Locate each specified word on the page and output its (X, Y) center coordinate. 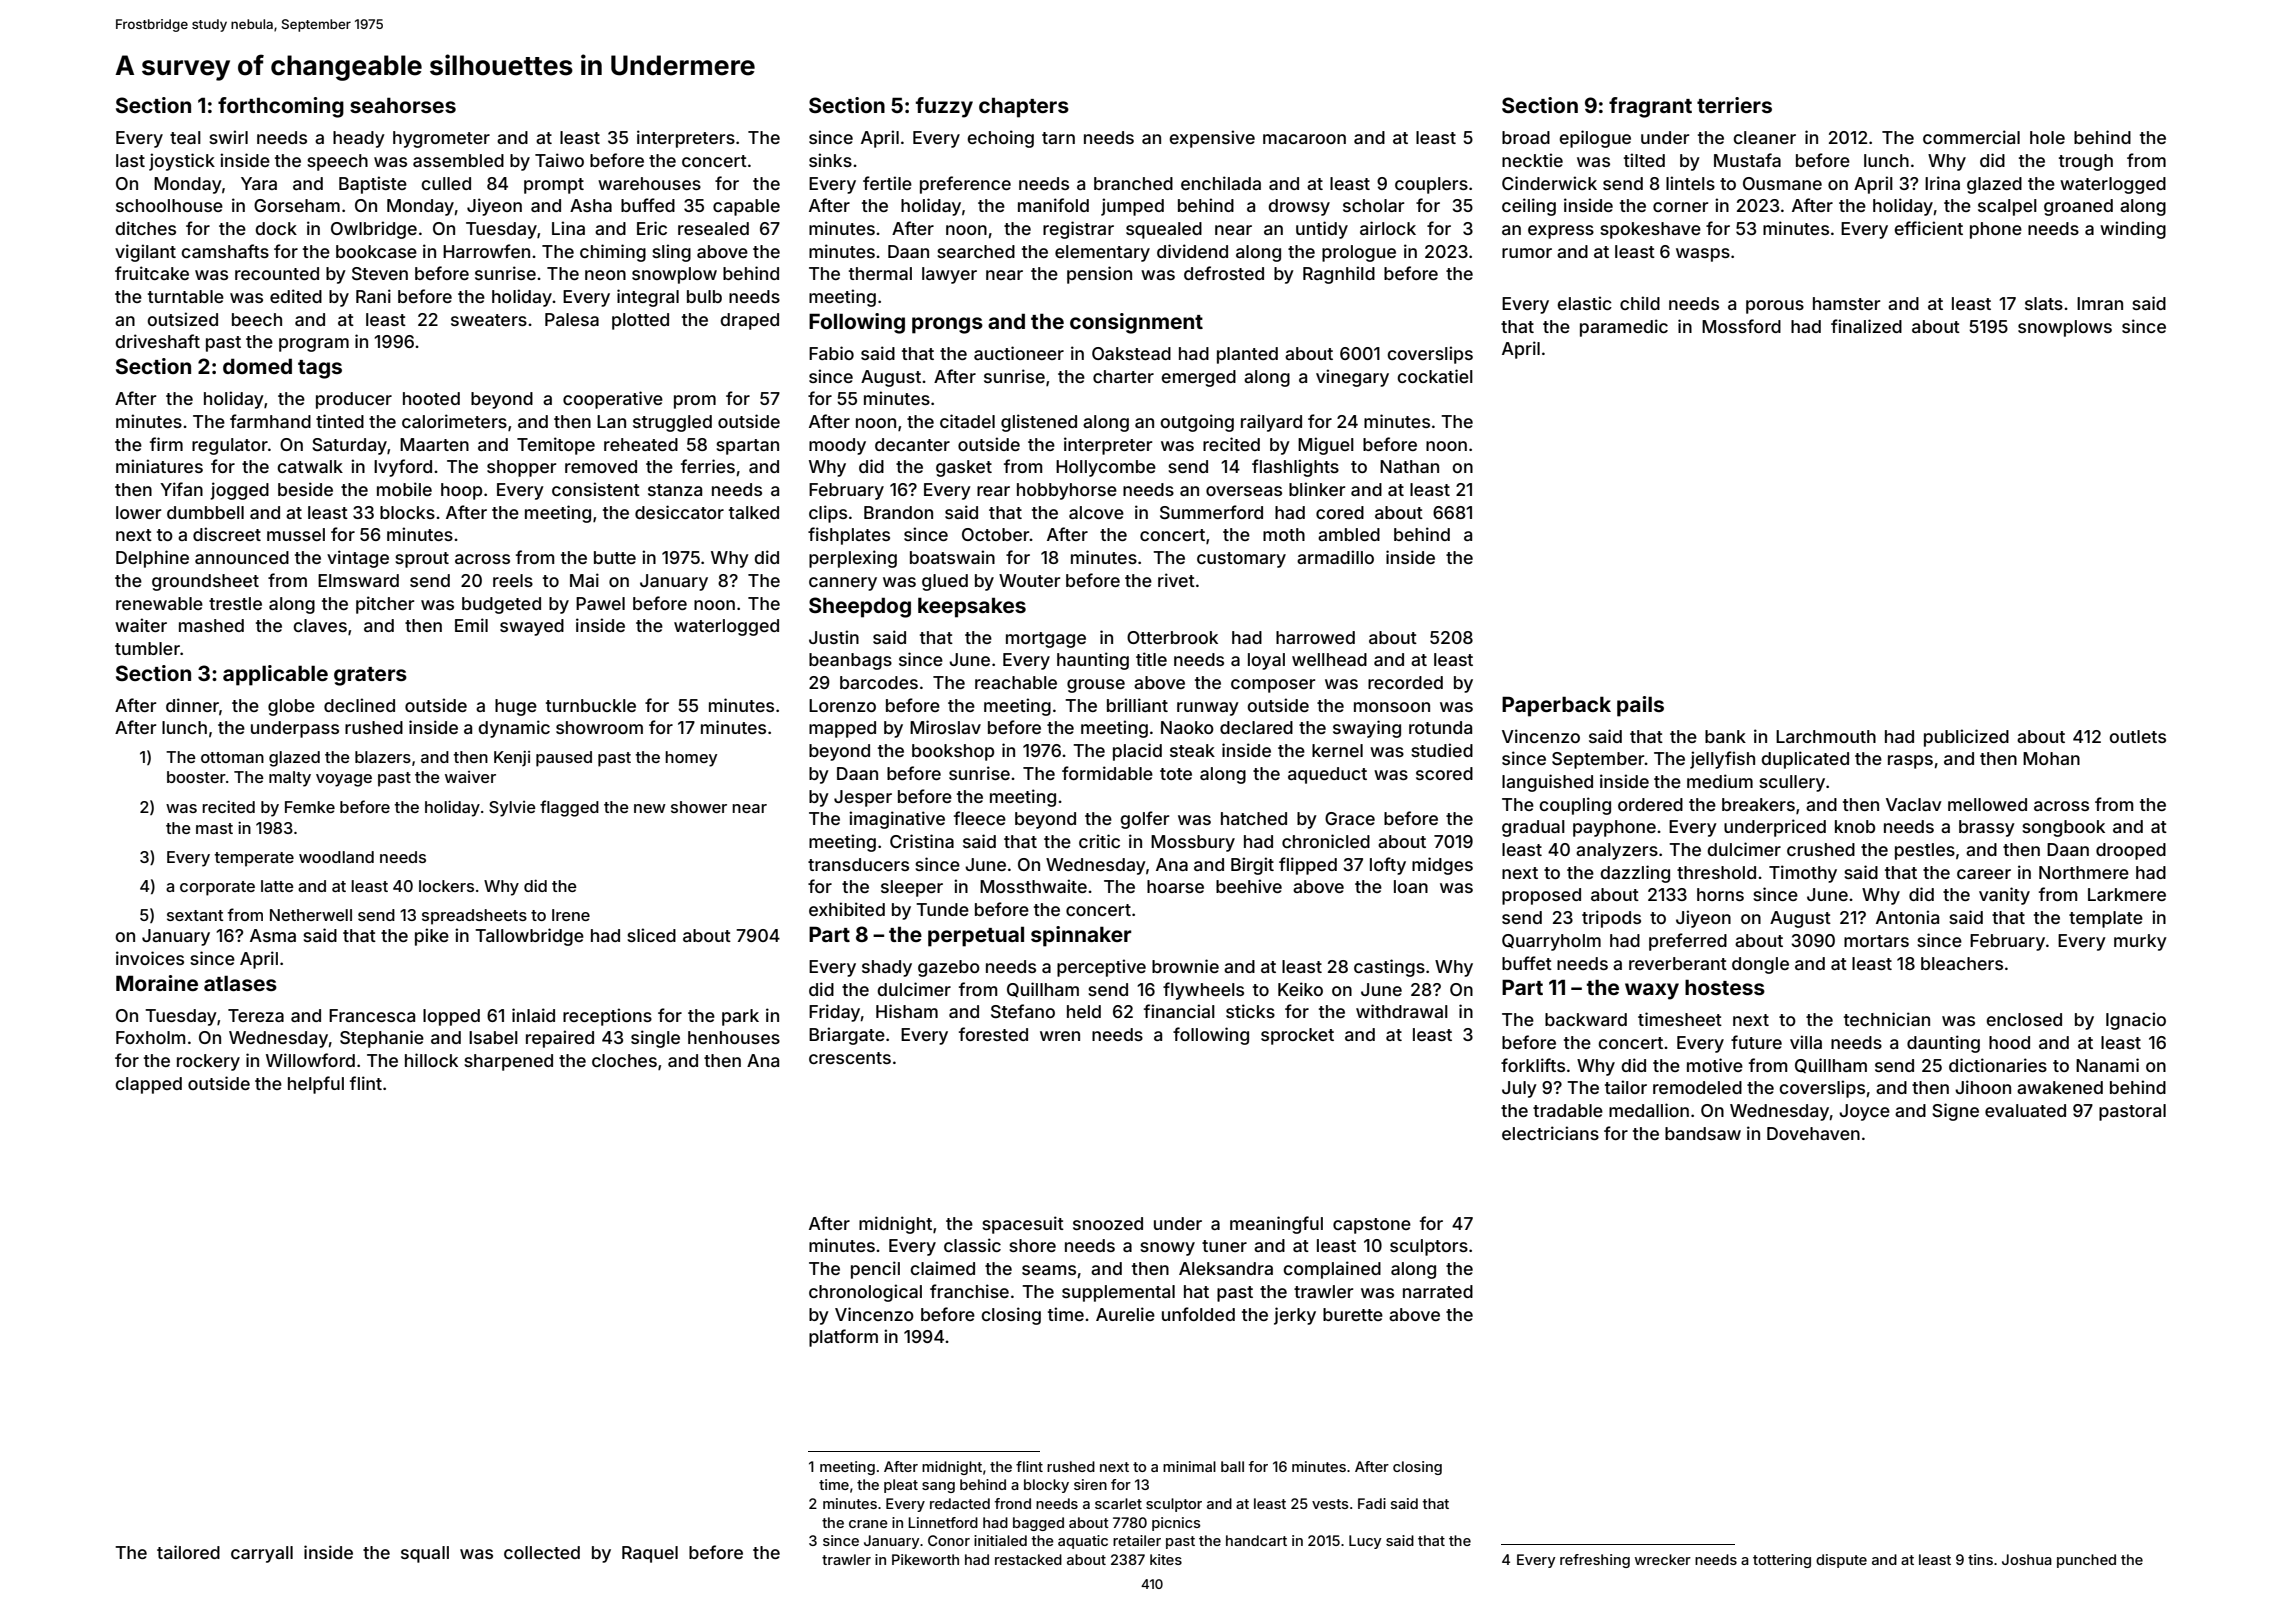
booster (196, 777)
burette (1353, 1314)
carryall (262, 1554)
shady (887, 968)
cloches (624, 1060)
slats (2044, 303)
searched (976, 251)
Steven (380, 273)
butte (615, 557)
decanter (912, 444)
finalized (1866, 326)
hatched (1254, 818)
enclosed (2024, 1019)
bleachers (1962, 963)
